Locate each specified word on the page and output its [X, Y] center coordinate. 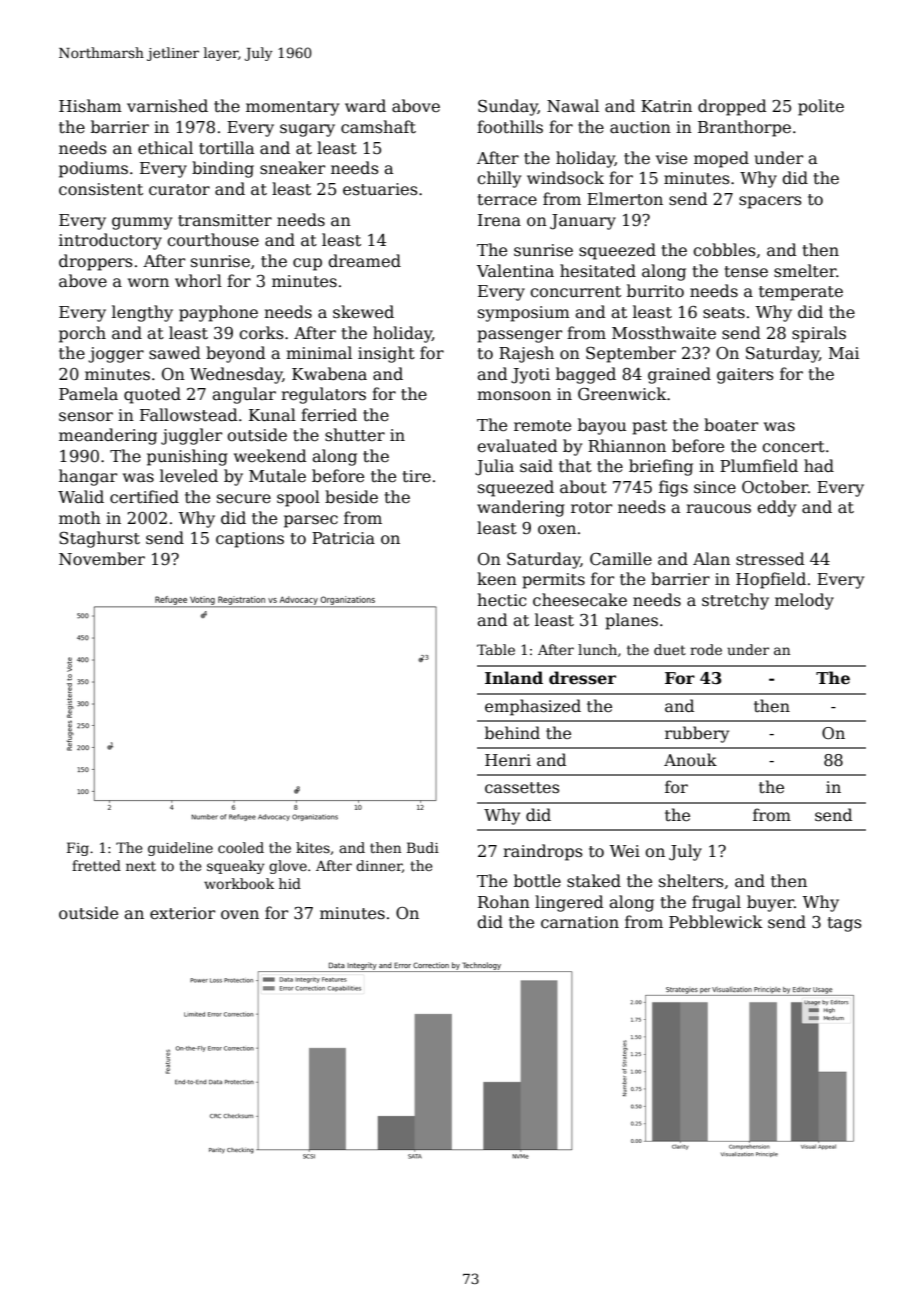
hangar [88, 477]
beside [351, 497]
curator [179, 190]
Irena [499, 220]
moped [721, 159]
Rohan [504, 902]
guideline [180, 849]
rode [706, 649]
